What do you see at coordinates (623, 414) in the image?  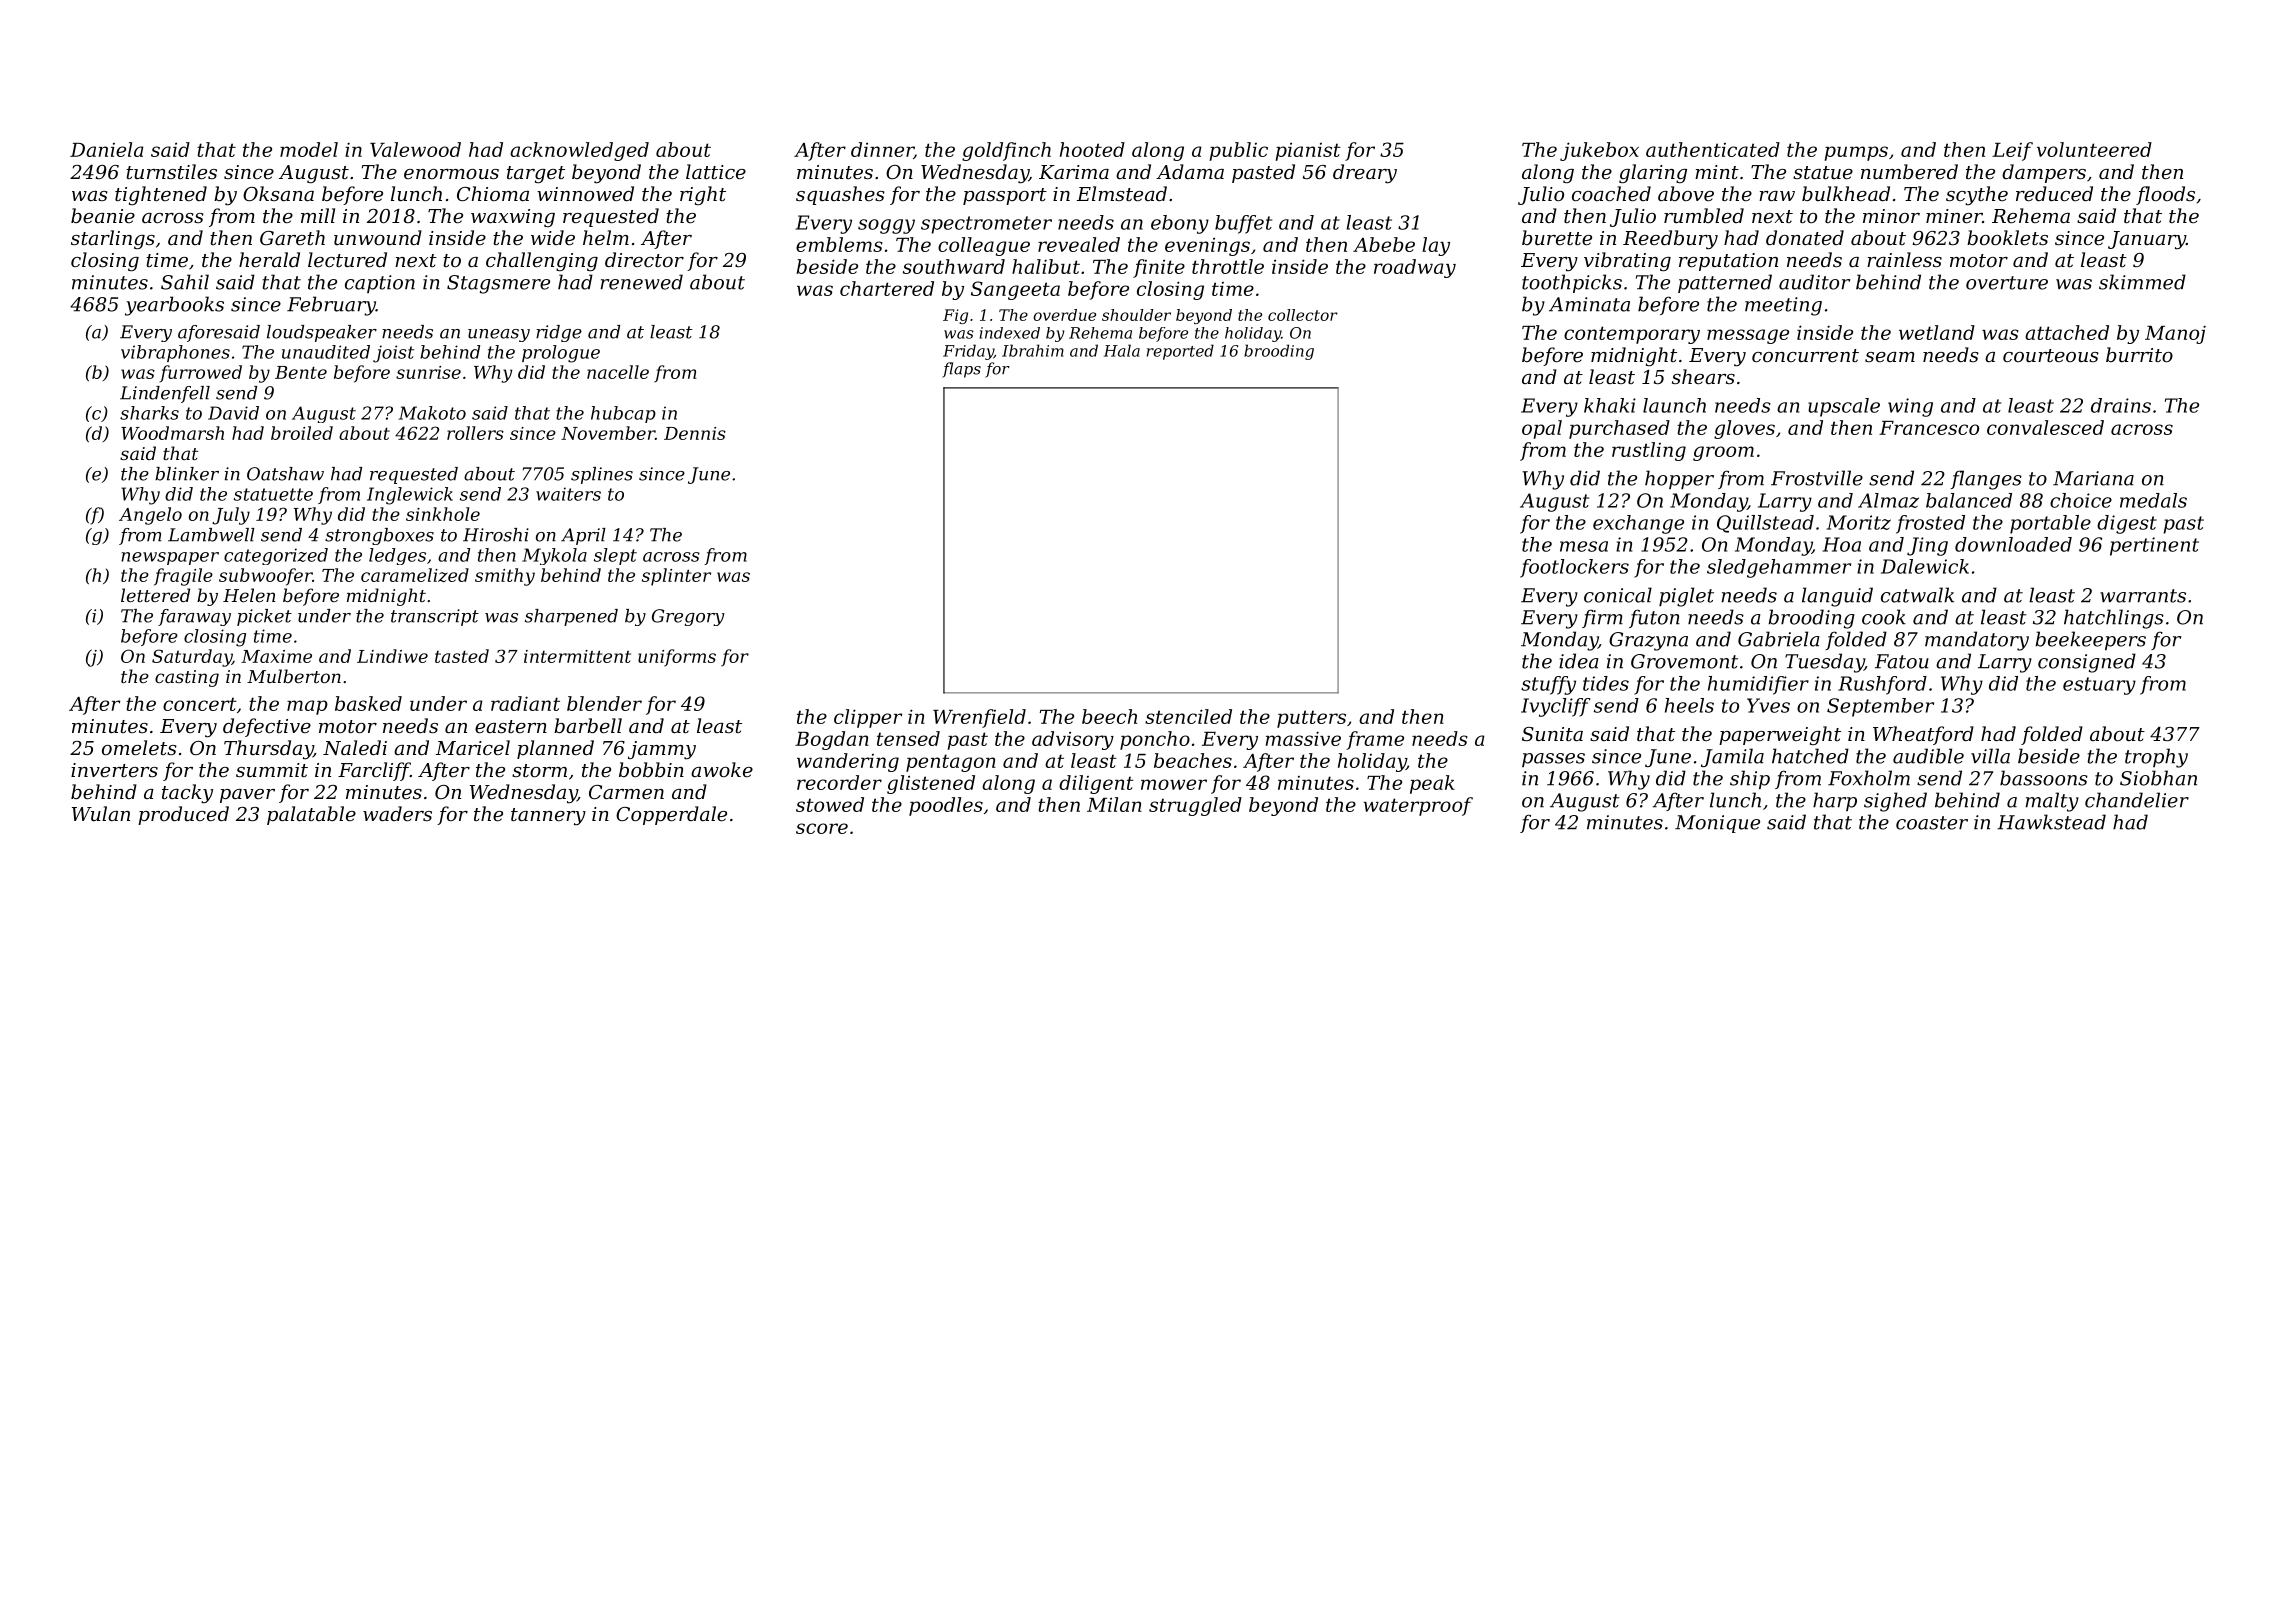 I see `hubcap` at bounding box center [623, 414].
